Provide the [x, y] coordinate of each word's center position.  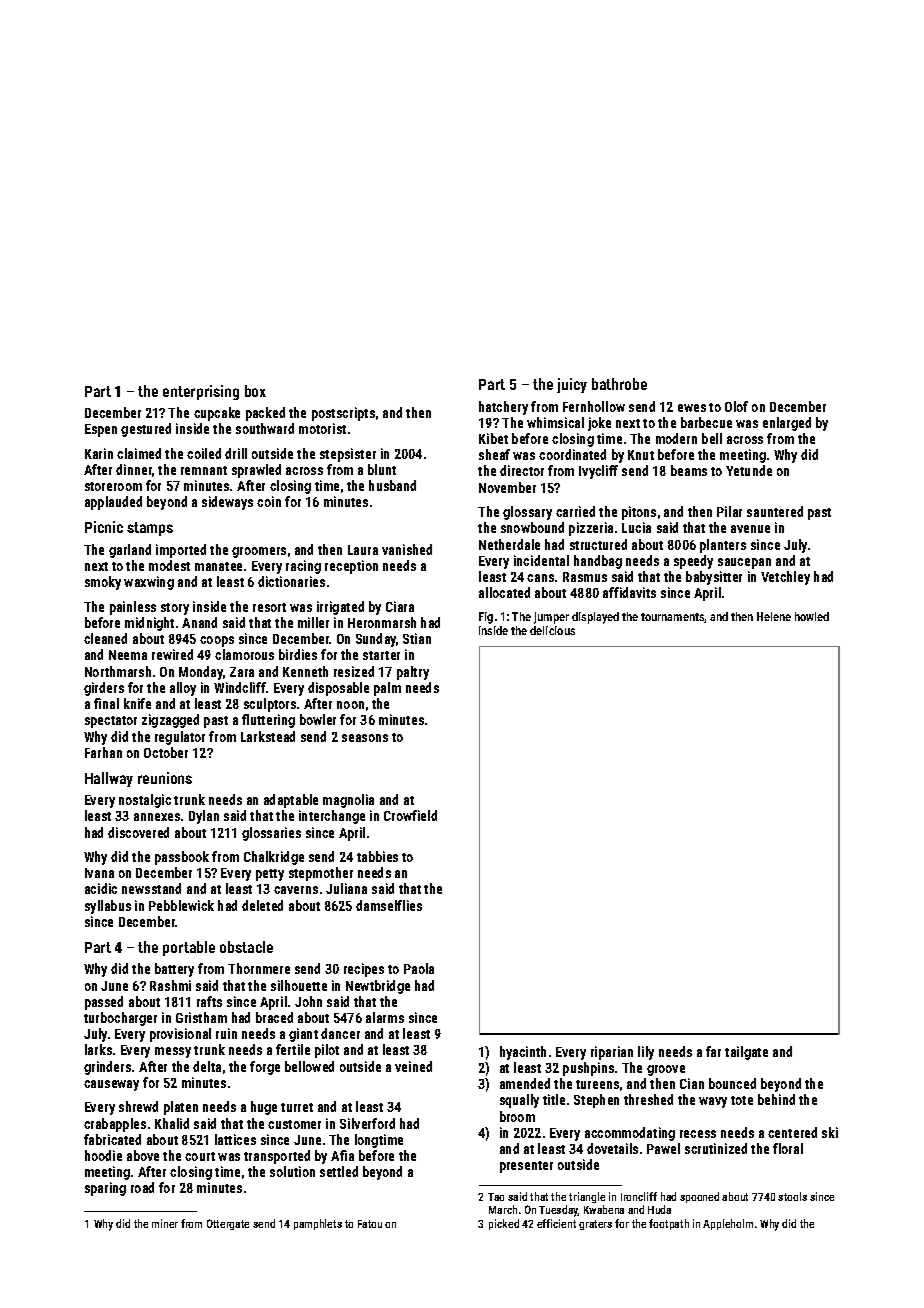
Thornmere [259, 968]
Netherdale [509, 544]
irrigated [340, 608]
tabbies [377, 856]
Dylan [204, 817]
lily [646, 1053]
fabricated [112, 1139]
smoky [103, 583]
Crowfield [410, 815]
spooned [699, 1197]
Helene [774, 616]
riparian [612, 1053]
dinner [134, 470]
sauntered [775, 511]
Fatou [370, 1224]
